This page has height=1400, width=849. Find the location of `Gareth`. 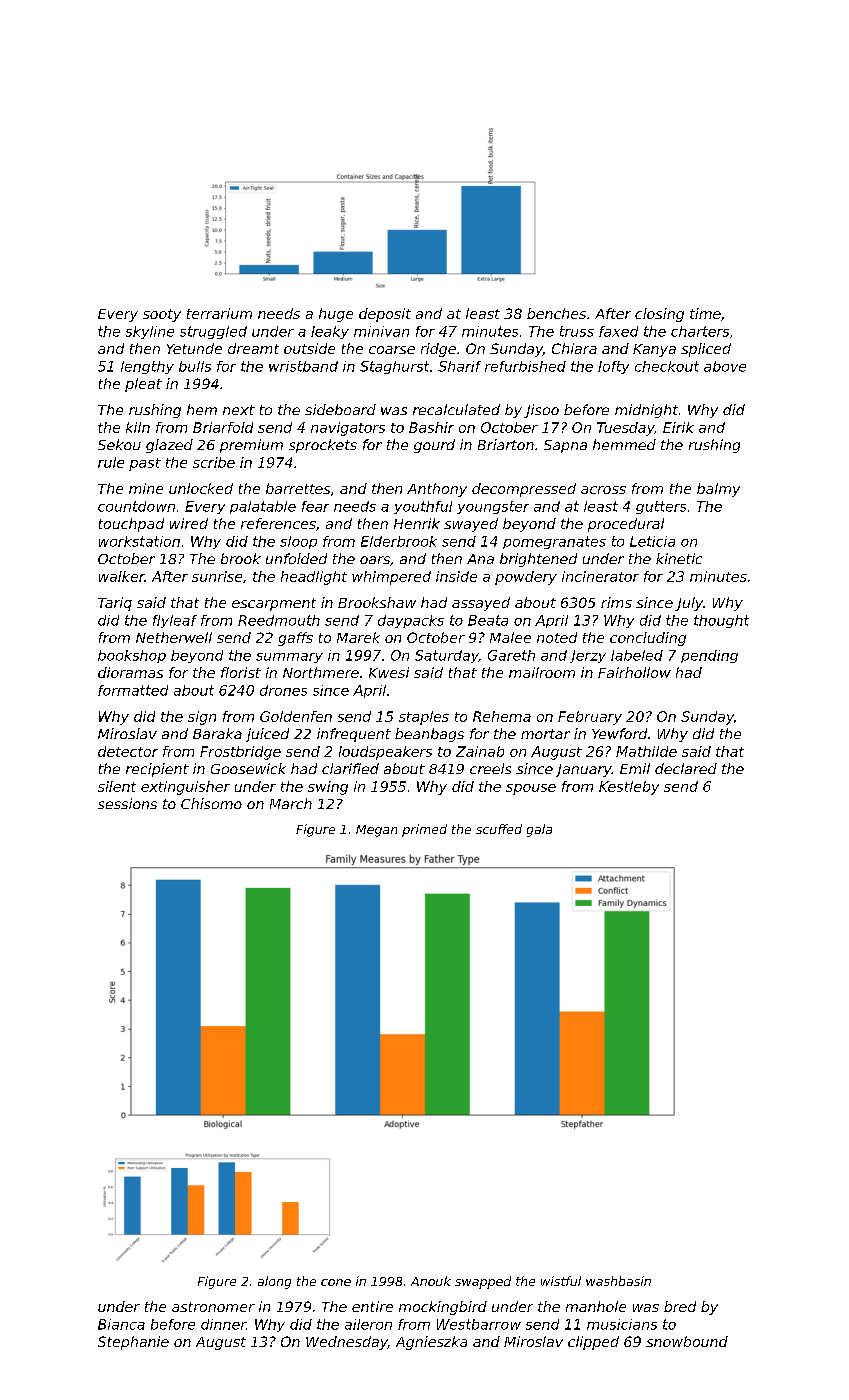

Gareth is located at coordinates (511, 655).
